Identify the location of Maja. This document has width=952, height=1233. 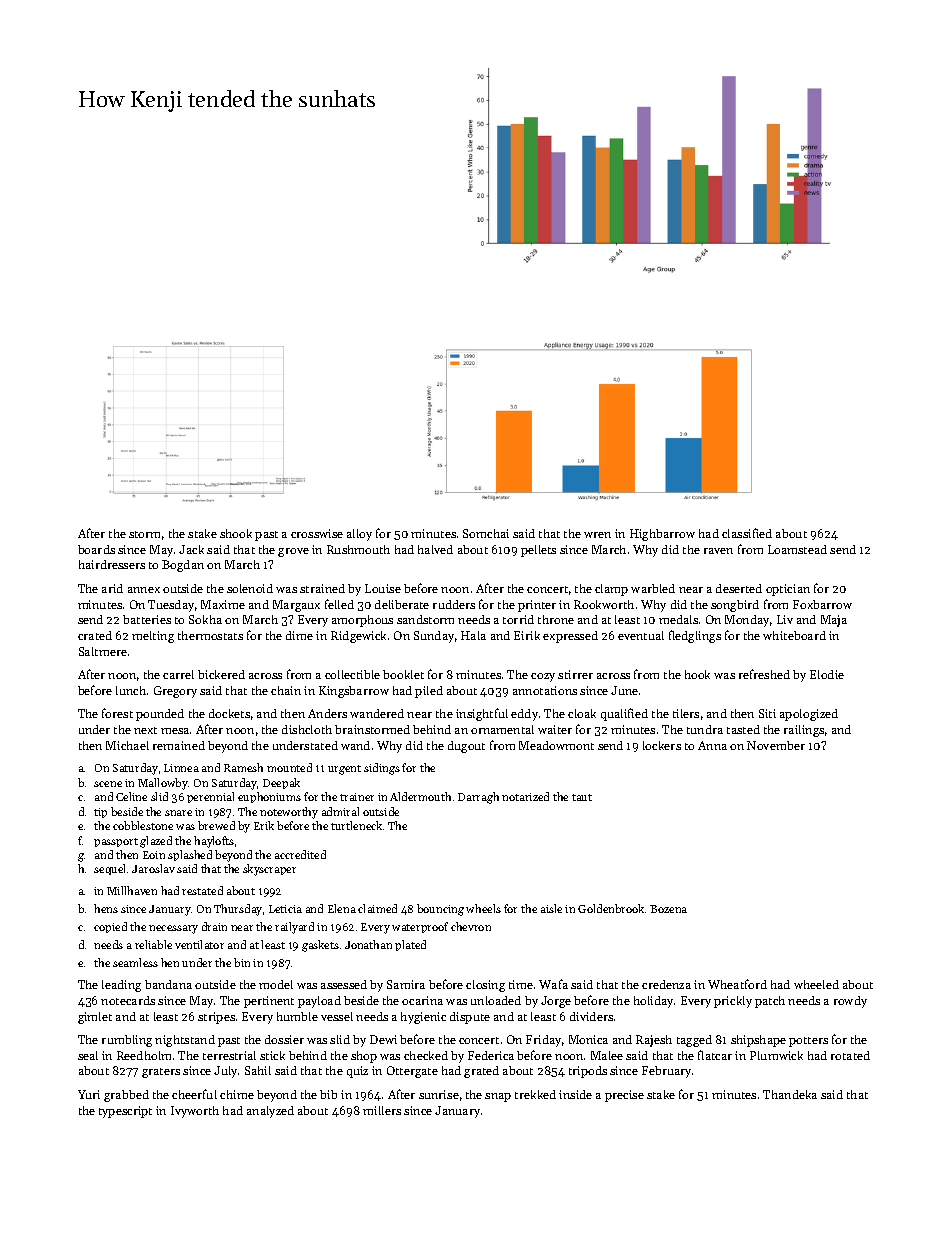
(834, 621).
